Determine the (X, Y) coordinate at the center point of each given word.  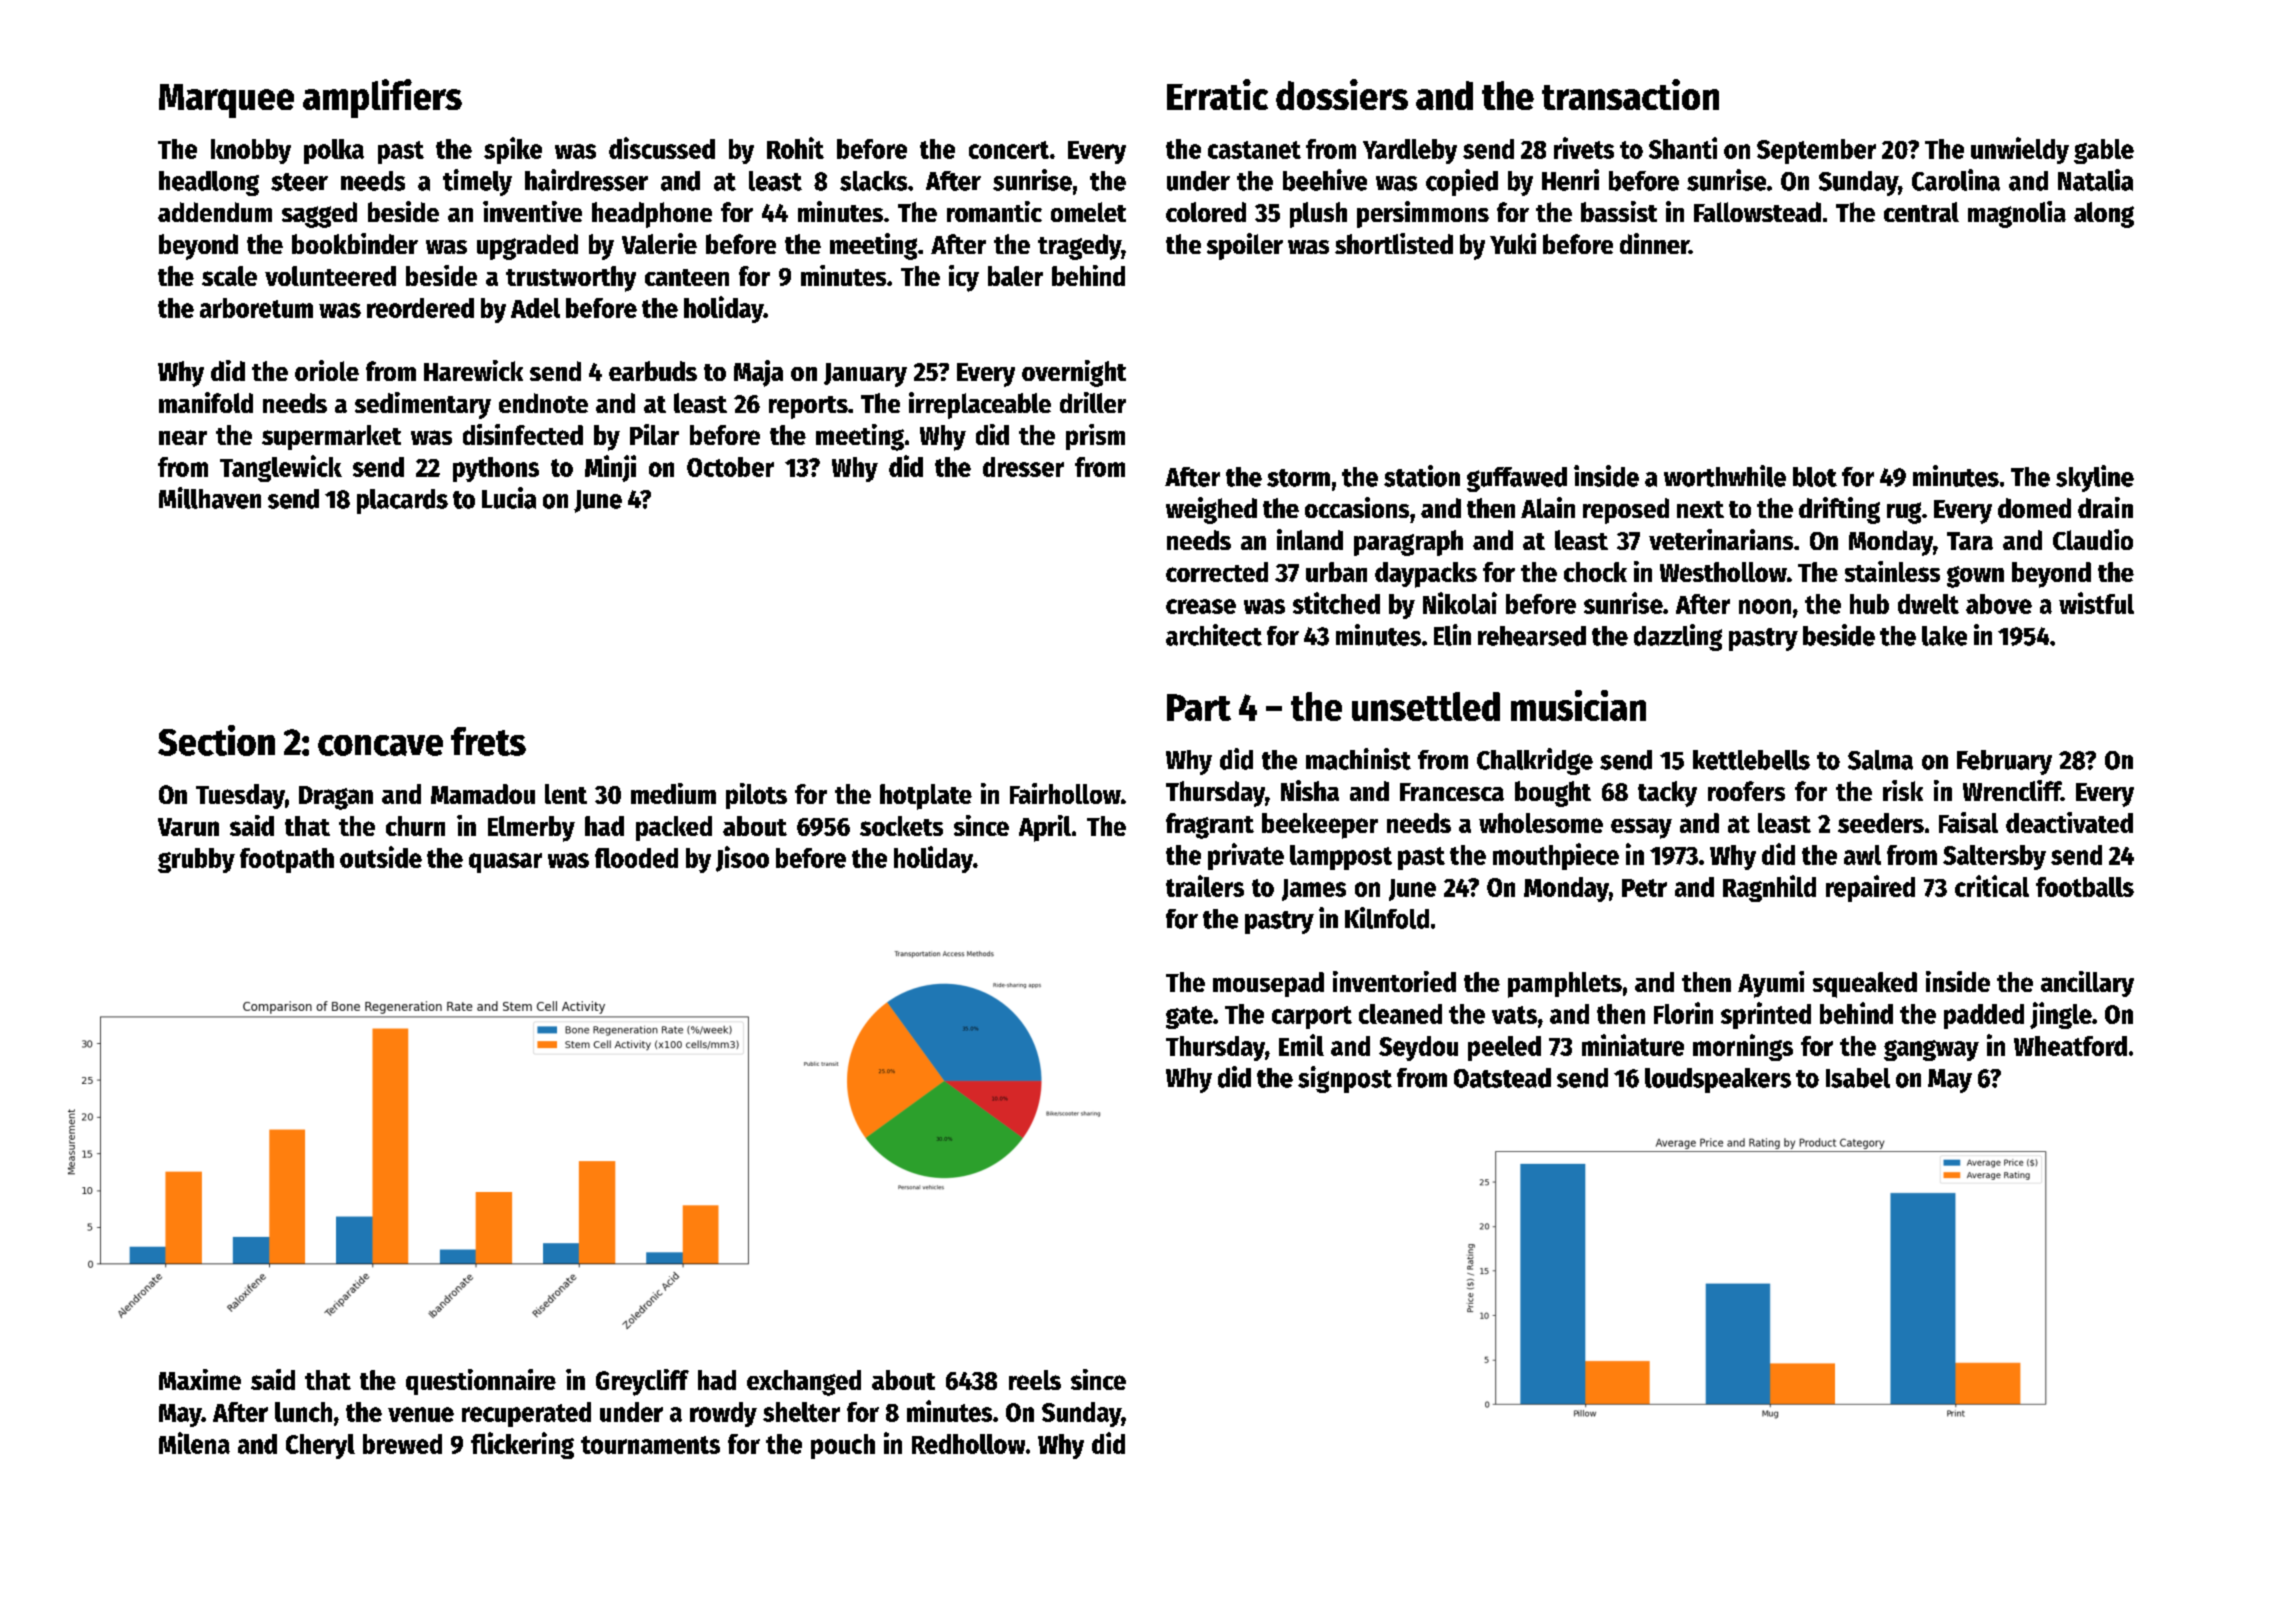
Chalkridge (1535, 761)
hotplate (926, 797)
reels (1035, 1380)
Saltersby (1994, 857)
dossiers (1342, 94)
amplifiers (382, 98)
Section (216, 740)
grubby (196, 860)
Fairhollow (1065, 793)
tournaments (650, 1445)
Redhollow (968, 1444)
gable (2104, 151)
